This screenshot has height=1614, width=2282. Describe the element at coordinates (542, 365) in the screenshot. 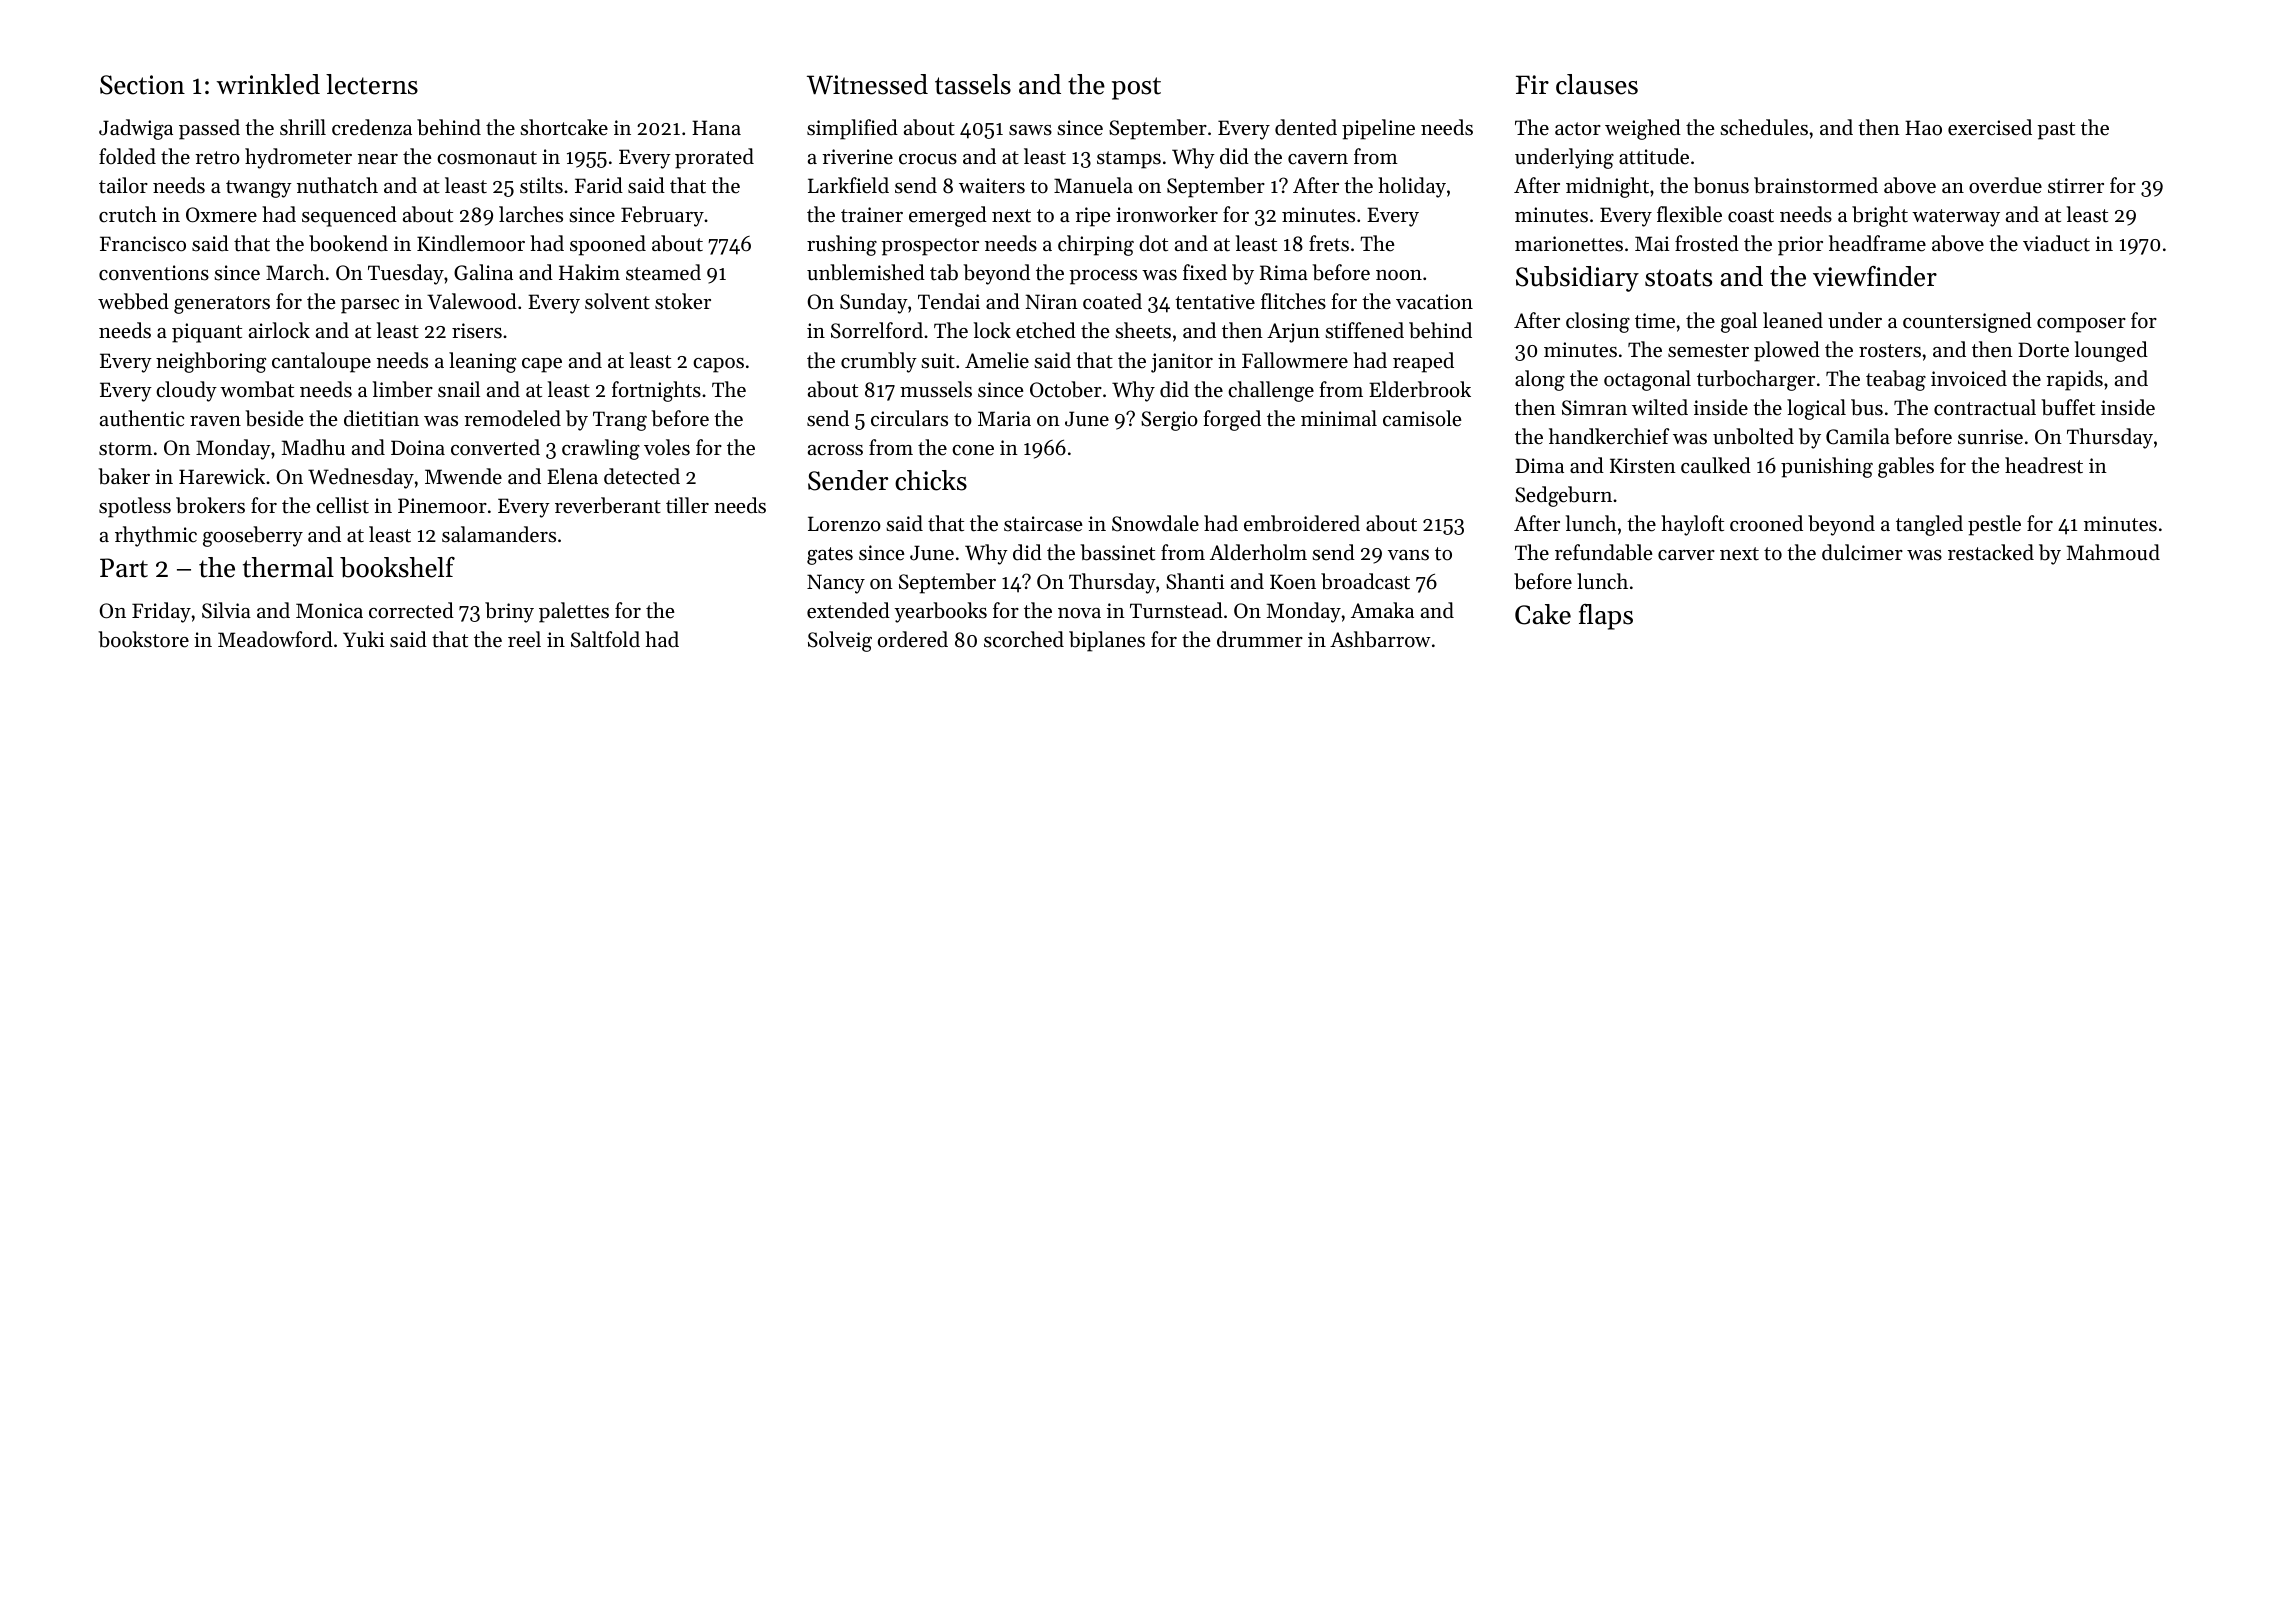

I see `cape` at that location.
